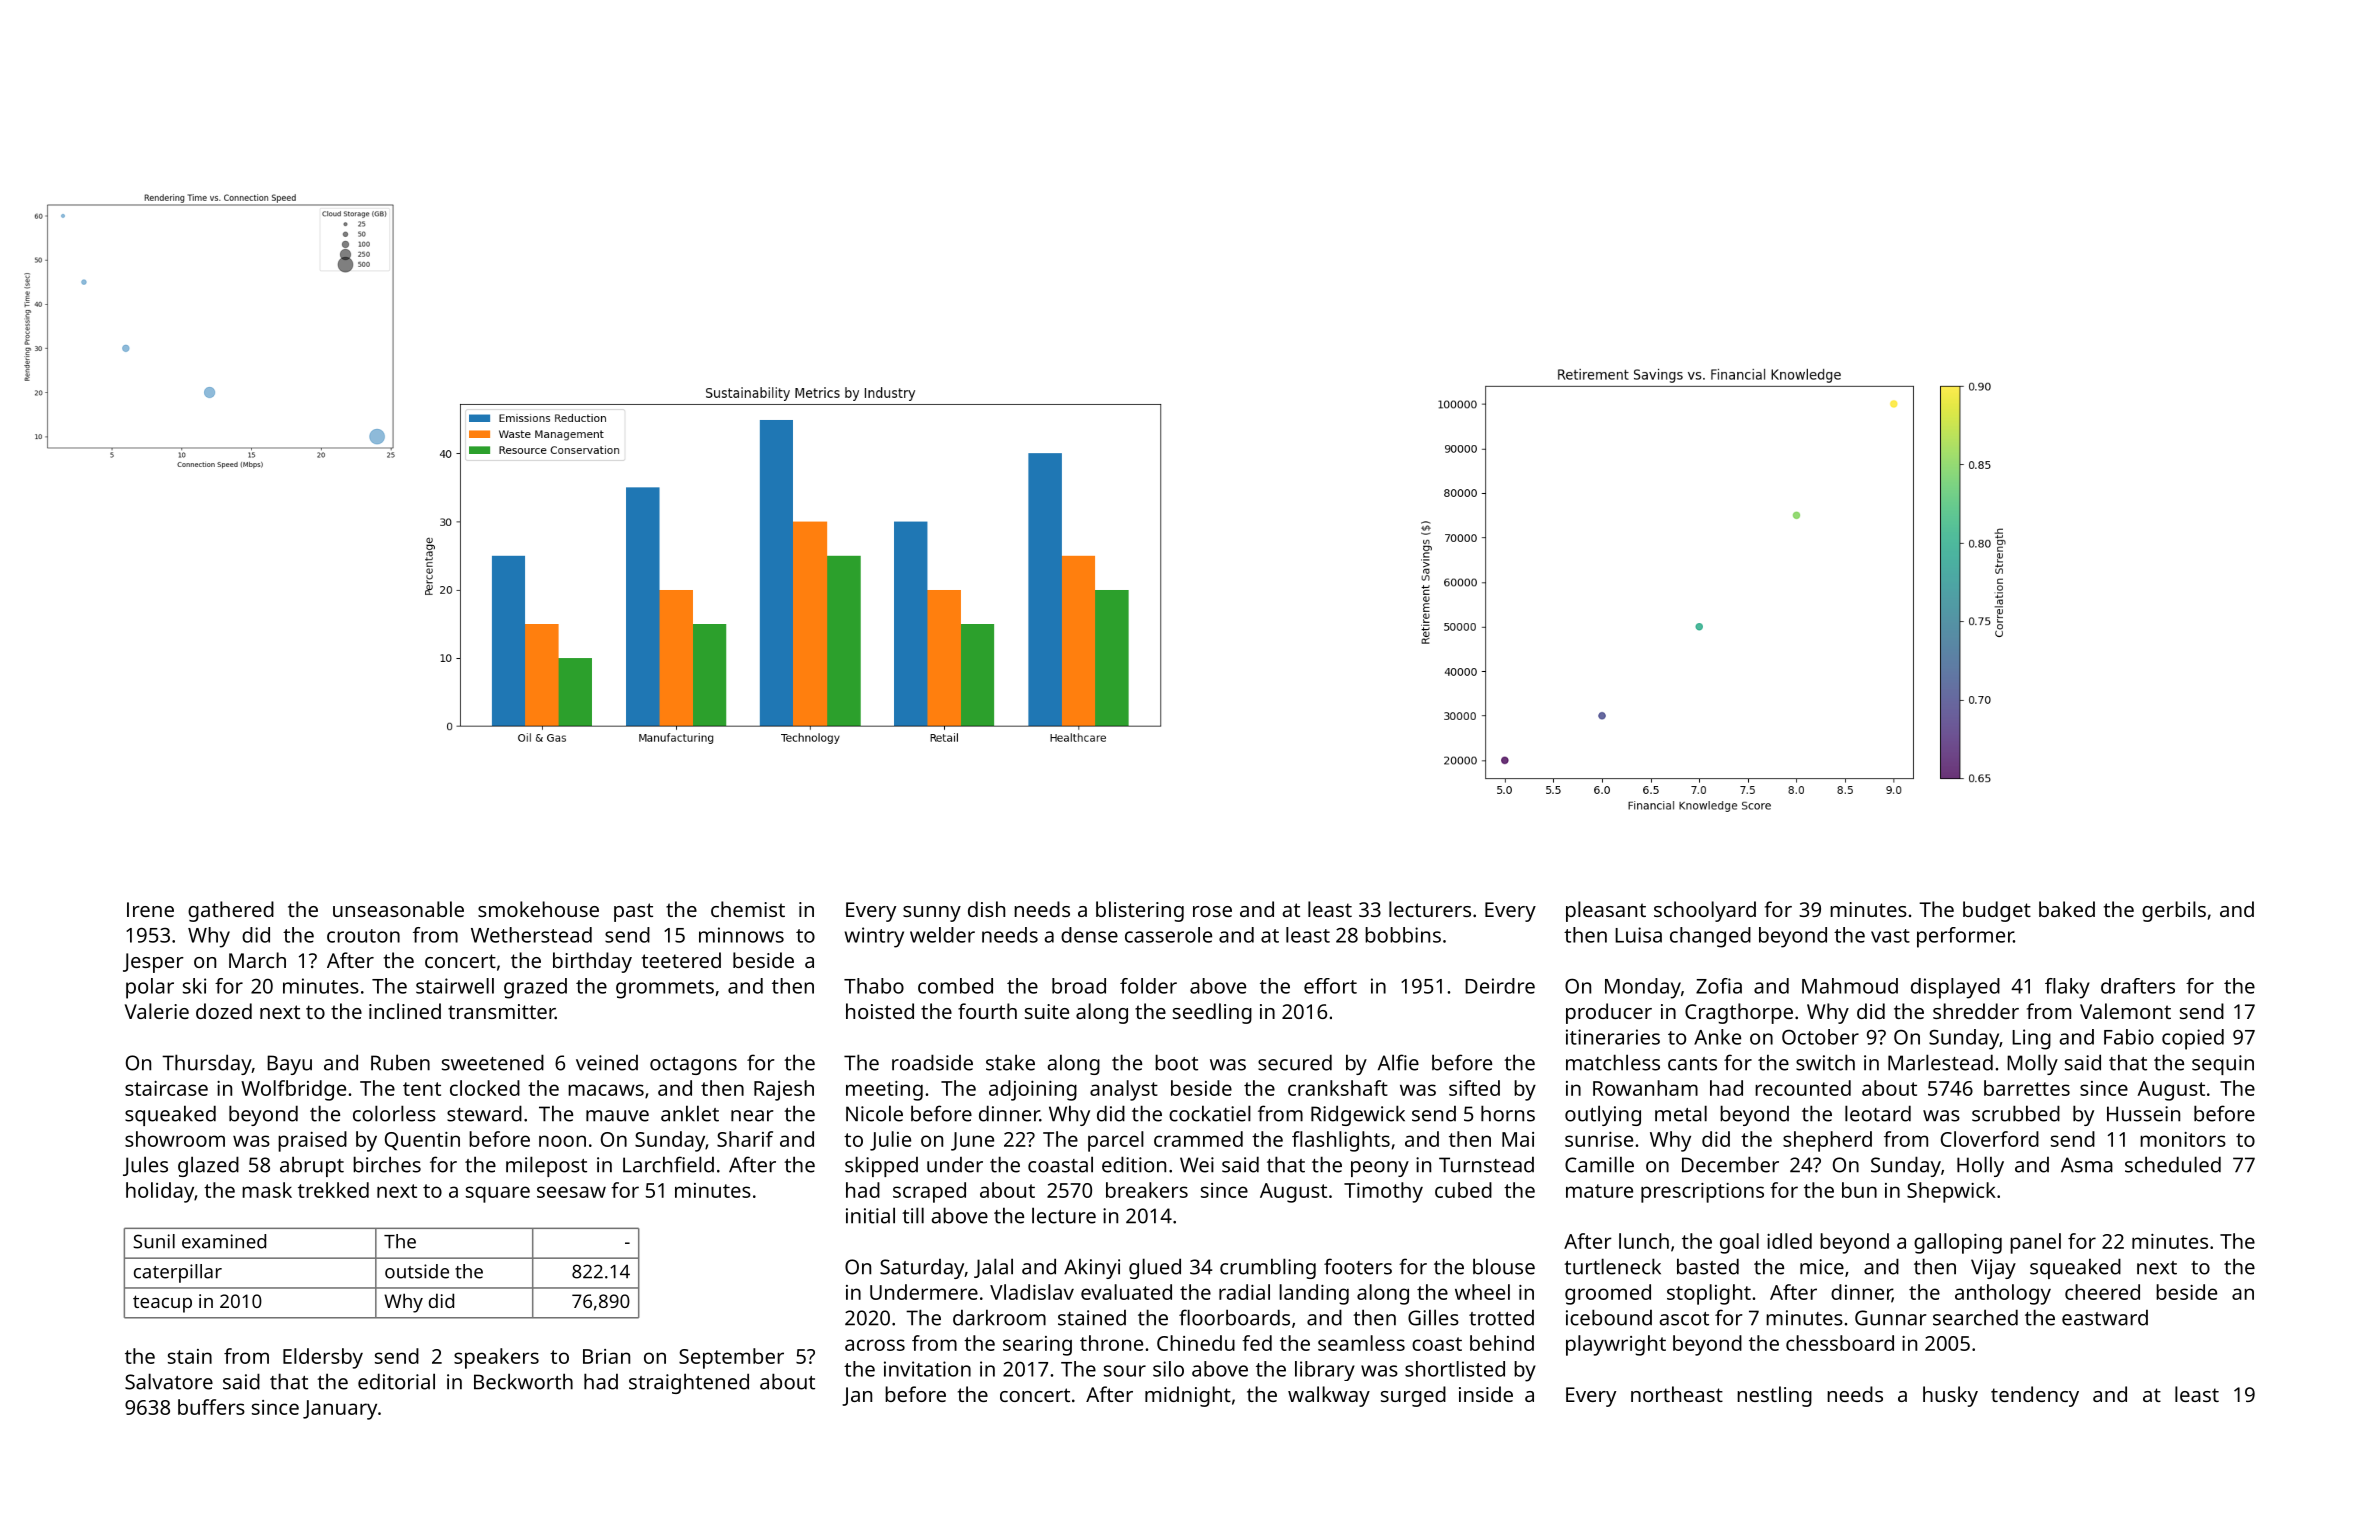 This screenshot has height=1540, width=2380. What do you see at coordinates (1176, 1062) in the screenshot?
I see `boot` at bounding box center [1176, 1062].
